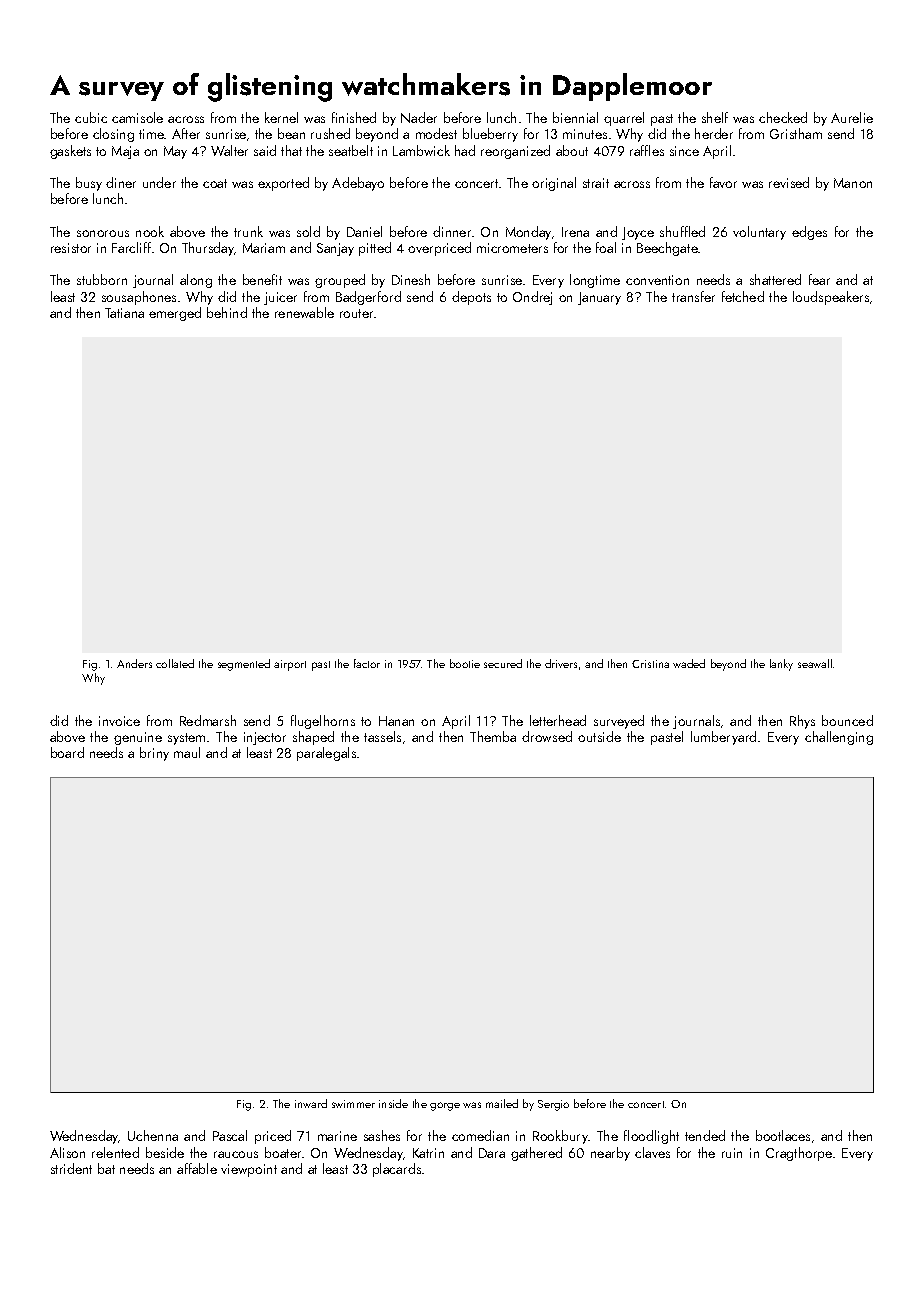 This page has height=1308, width=924. Describe the element at coordinates (547, 736) in the page. I see `drowsed` at that location.
